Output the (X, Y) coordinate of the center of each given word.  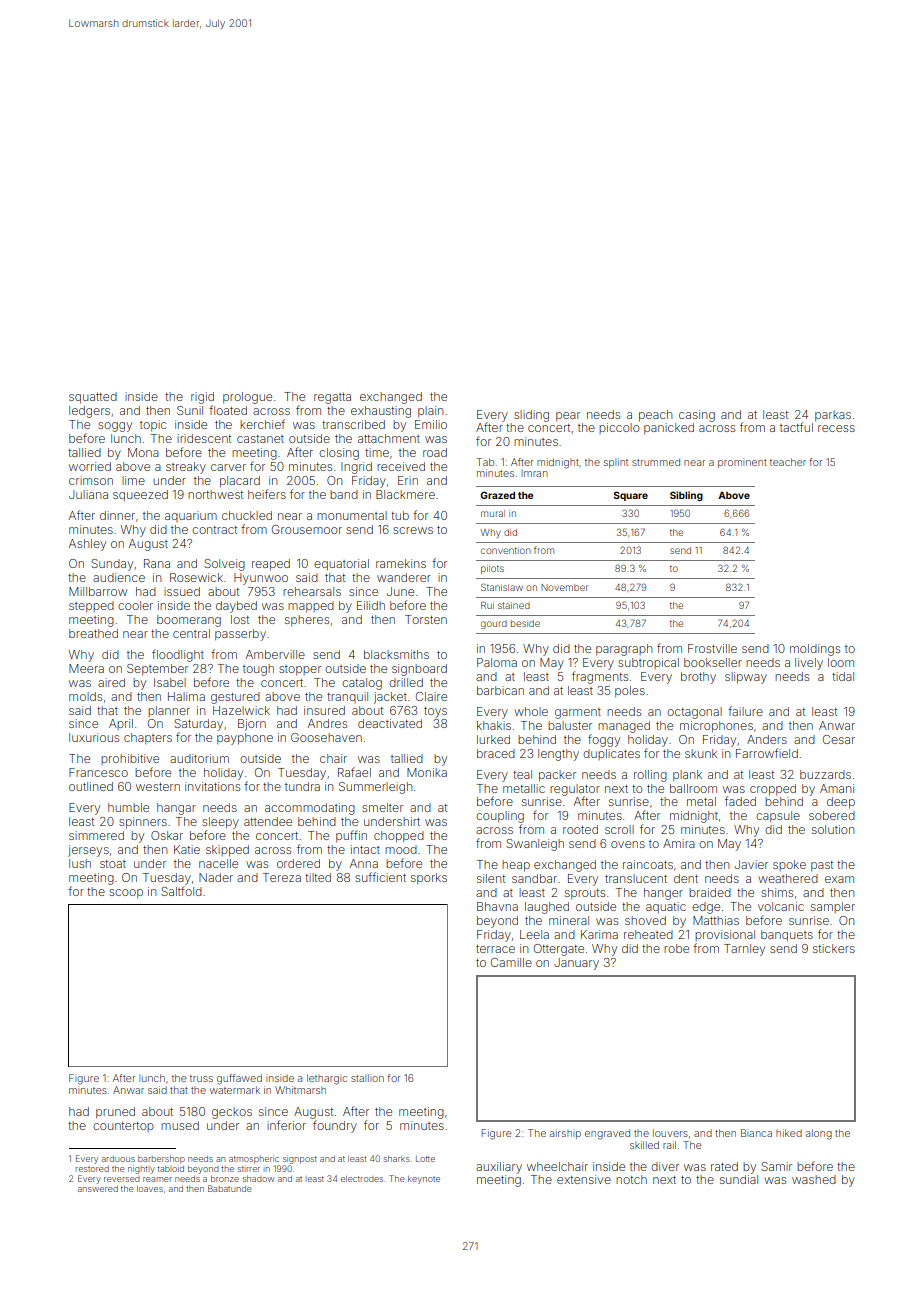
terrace (495, 949)
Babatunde (229, 1188)
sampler (833, 907)
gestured (235, 698)
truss (201, 1078)
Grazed (497, 495)
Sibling (686, 496)
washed (814, 1179)
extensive (584, 1179)
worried (90, 466)
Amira (679, 843)
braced (496, 753)
